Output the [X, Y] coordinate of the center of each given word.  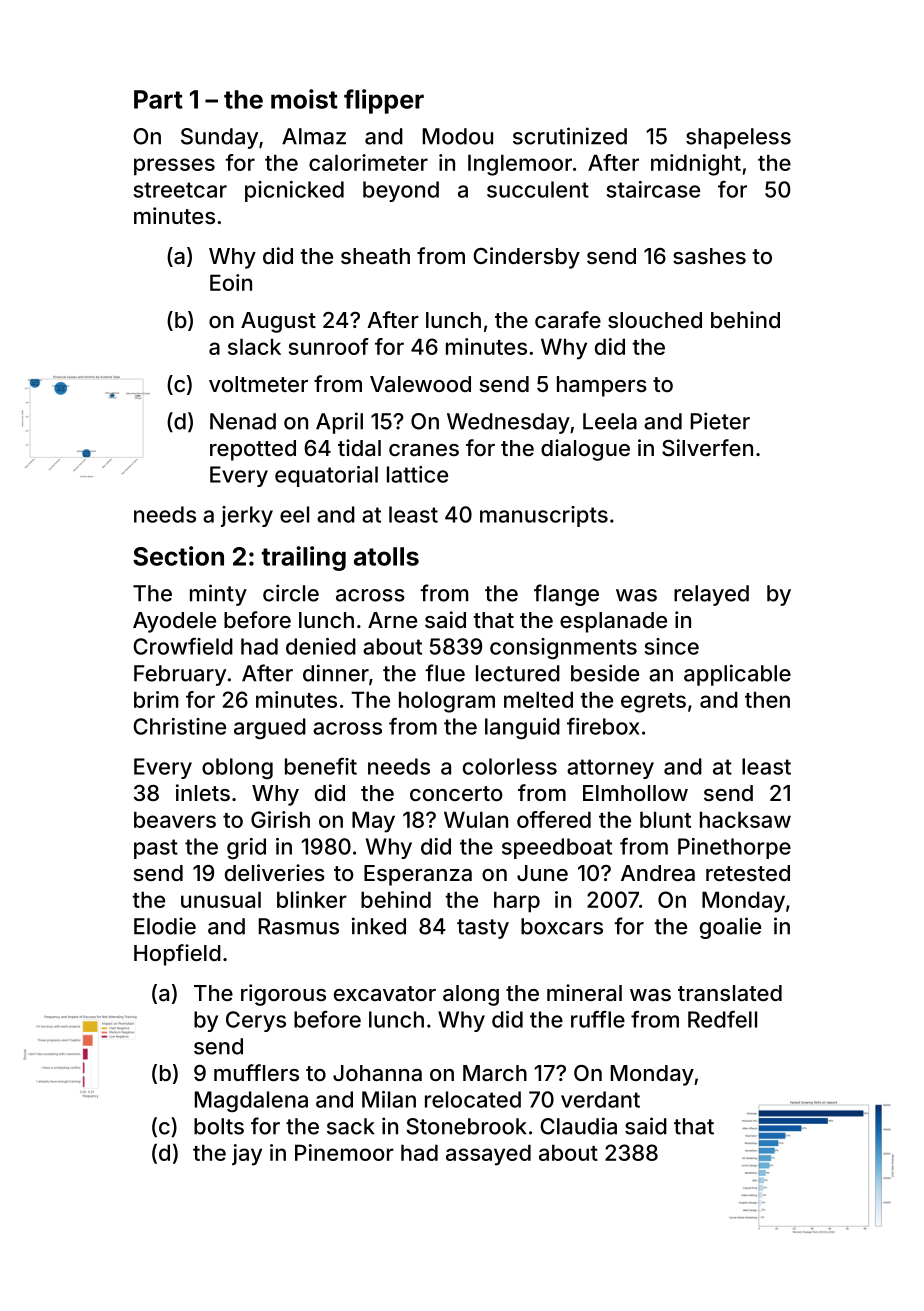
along [471, 995]
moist [304, 99]
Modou [458, 136]
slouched [655, 320]
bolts [219, 1126]
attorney [610, 769]
